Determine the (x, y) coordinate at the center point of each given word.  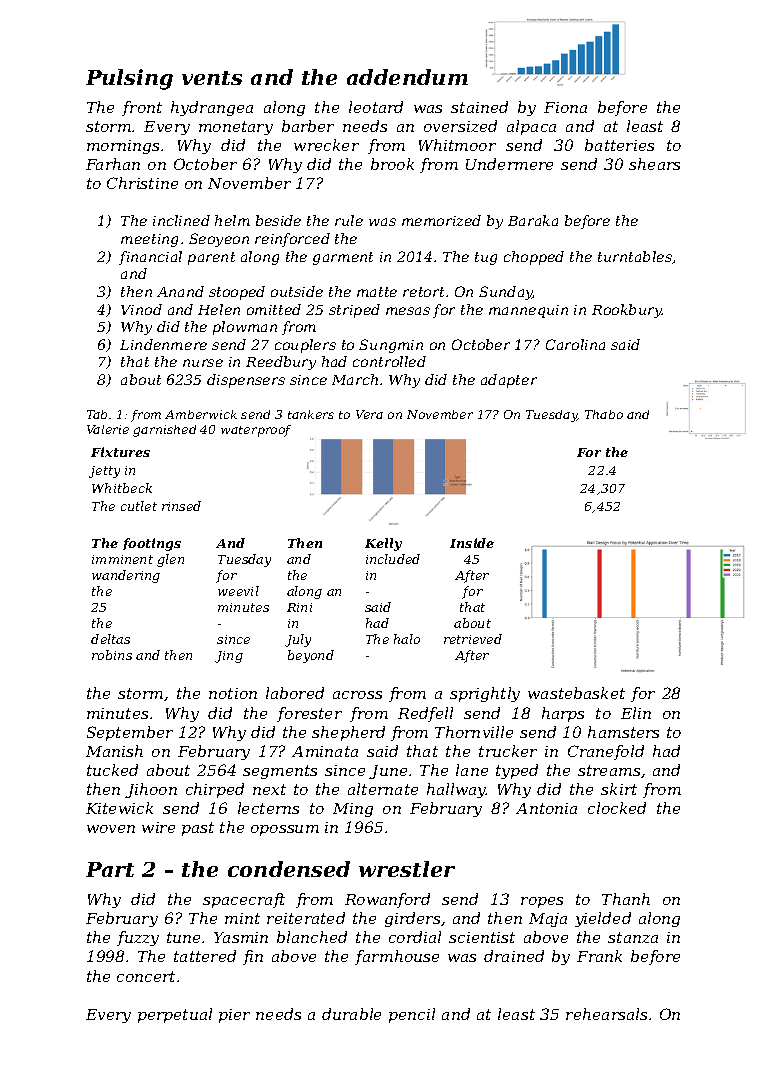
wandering (126, 576)
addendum (407, 77)
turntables (635, 256)
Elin (636, 713)
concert (146, 976)
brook (392, 164)
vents (212, 78)
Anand (180, 291)
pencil (412, 1015)
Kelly (383, 544)
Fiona (565, 107)
